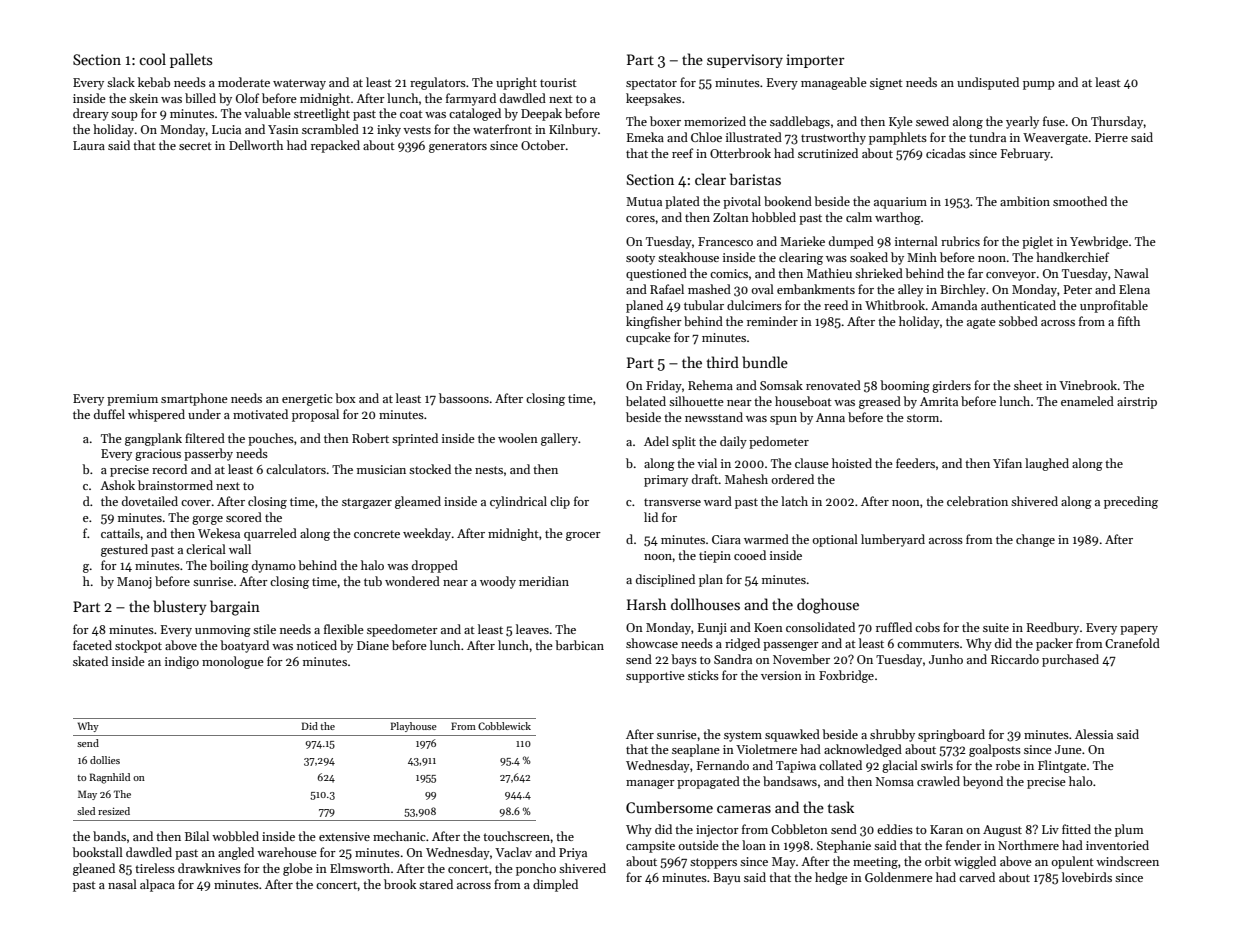 The height and width of the screenshot is (952, 1233). I want to click on newsstand, so click(714, 417).
